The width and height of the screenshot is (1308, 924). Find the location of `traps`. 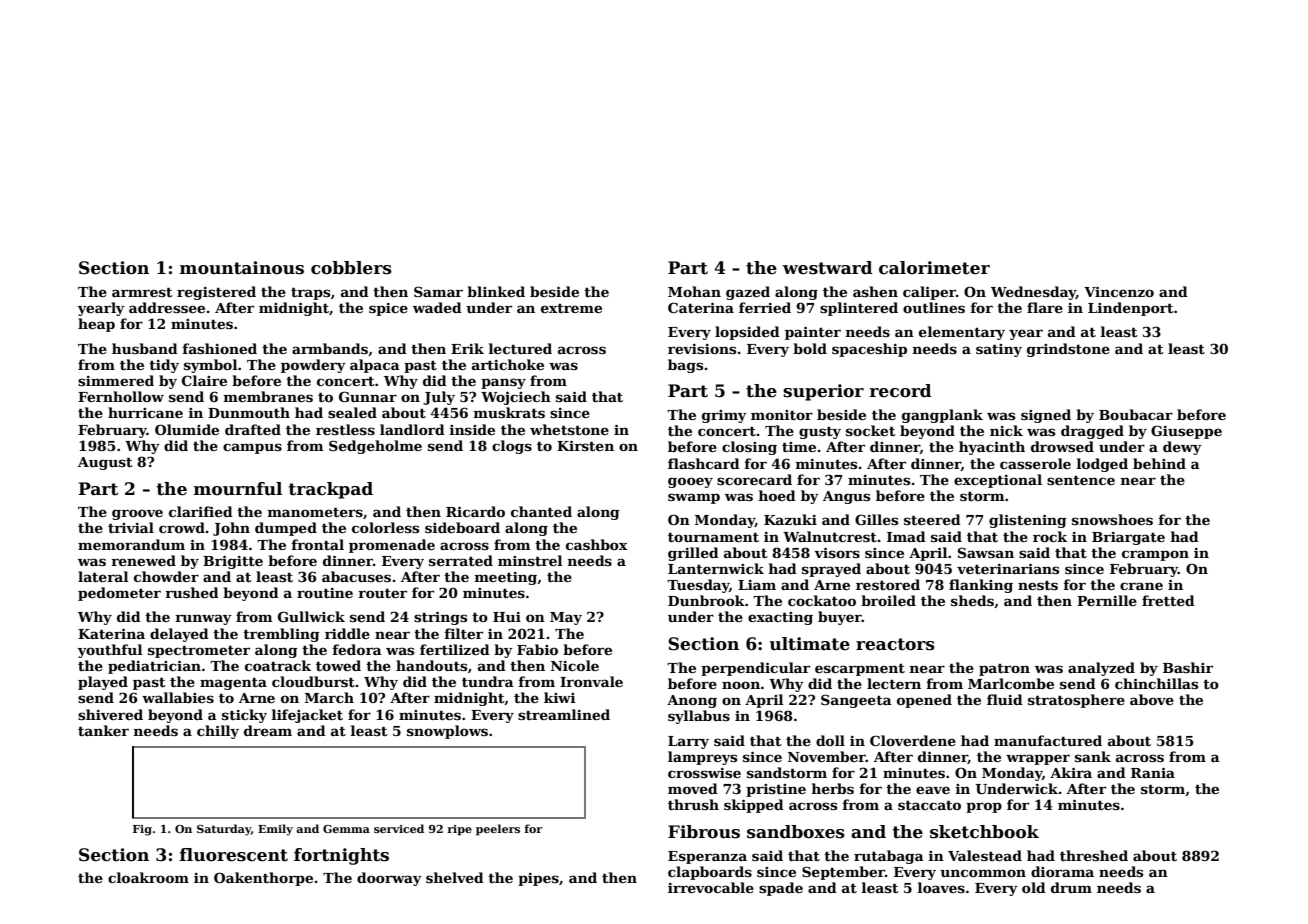

traps is located at coordinates (310, 293).
